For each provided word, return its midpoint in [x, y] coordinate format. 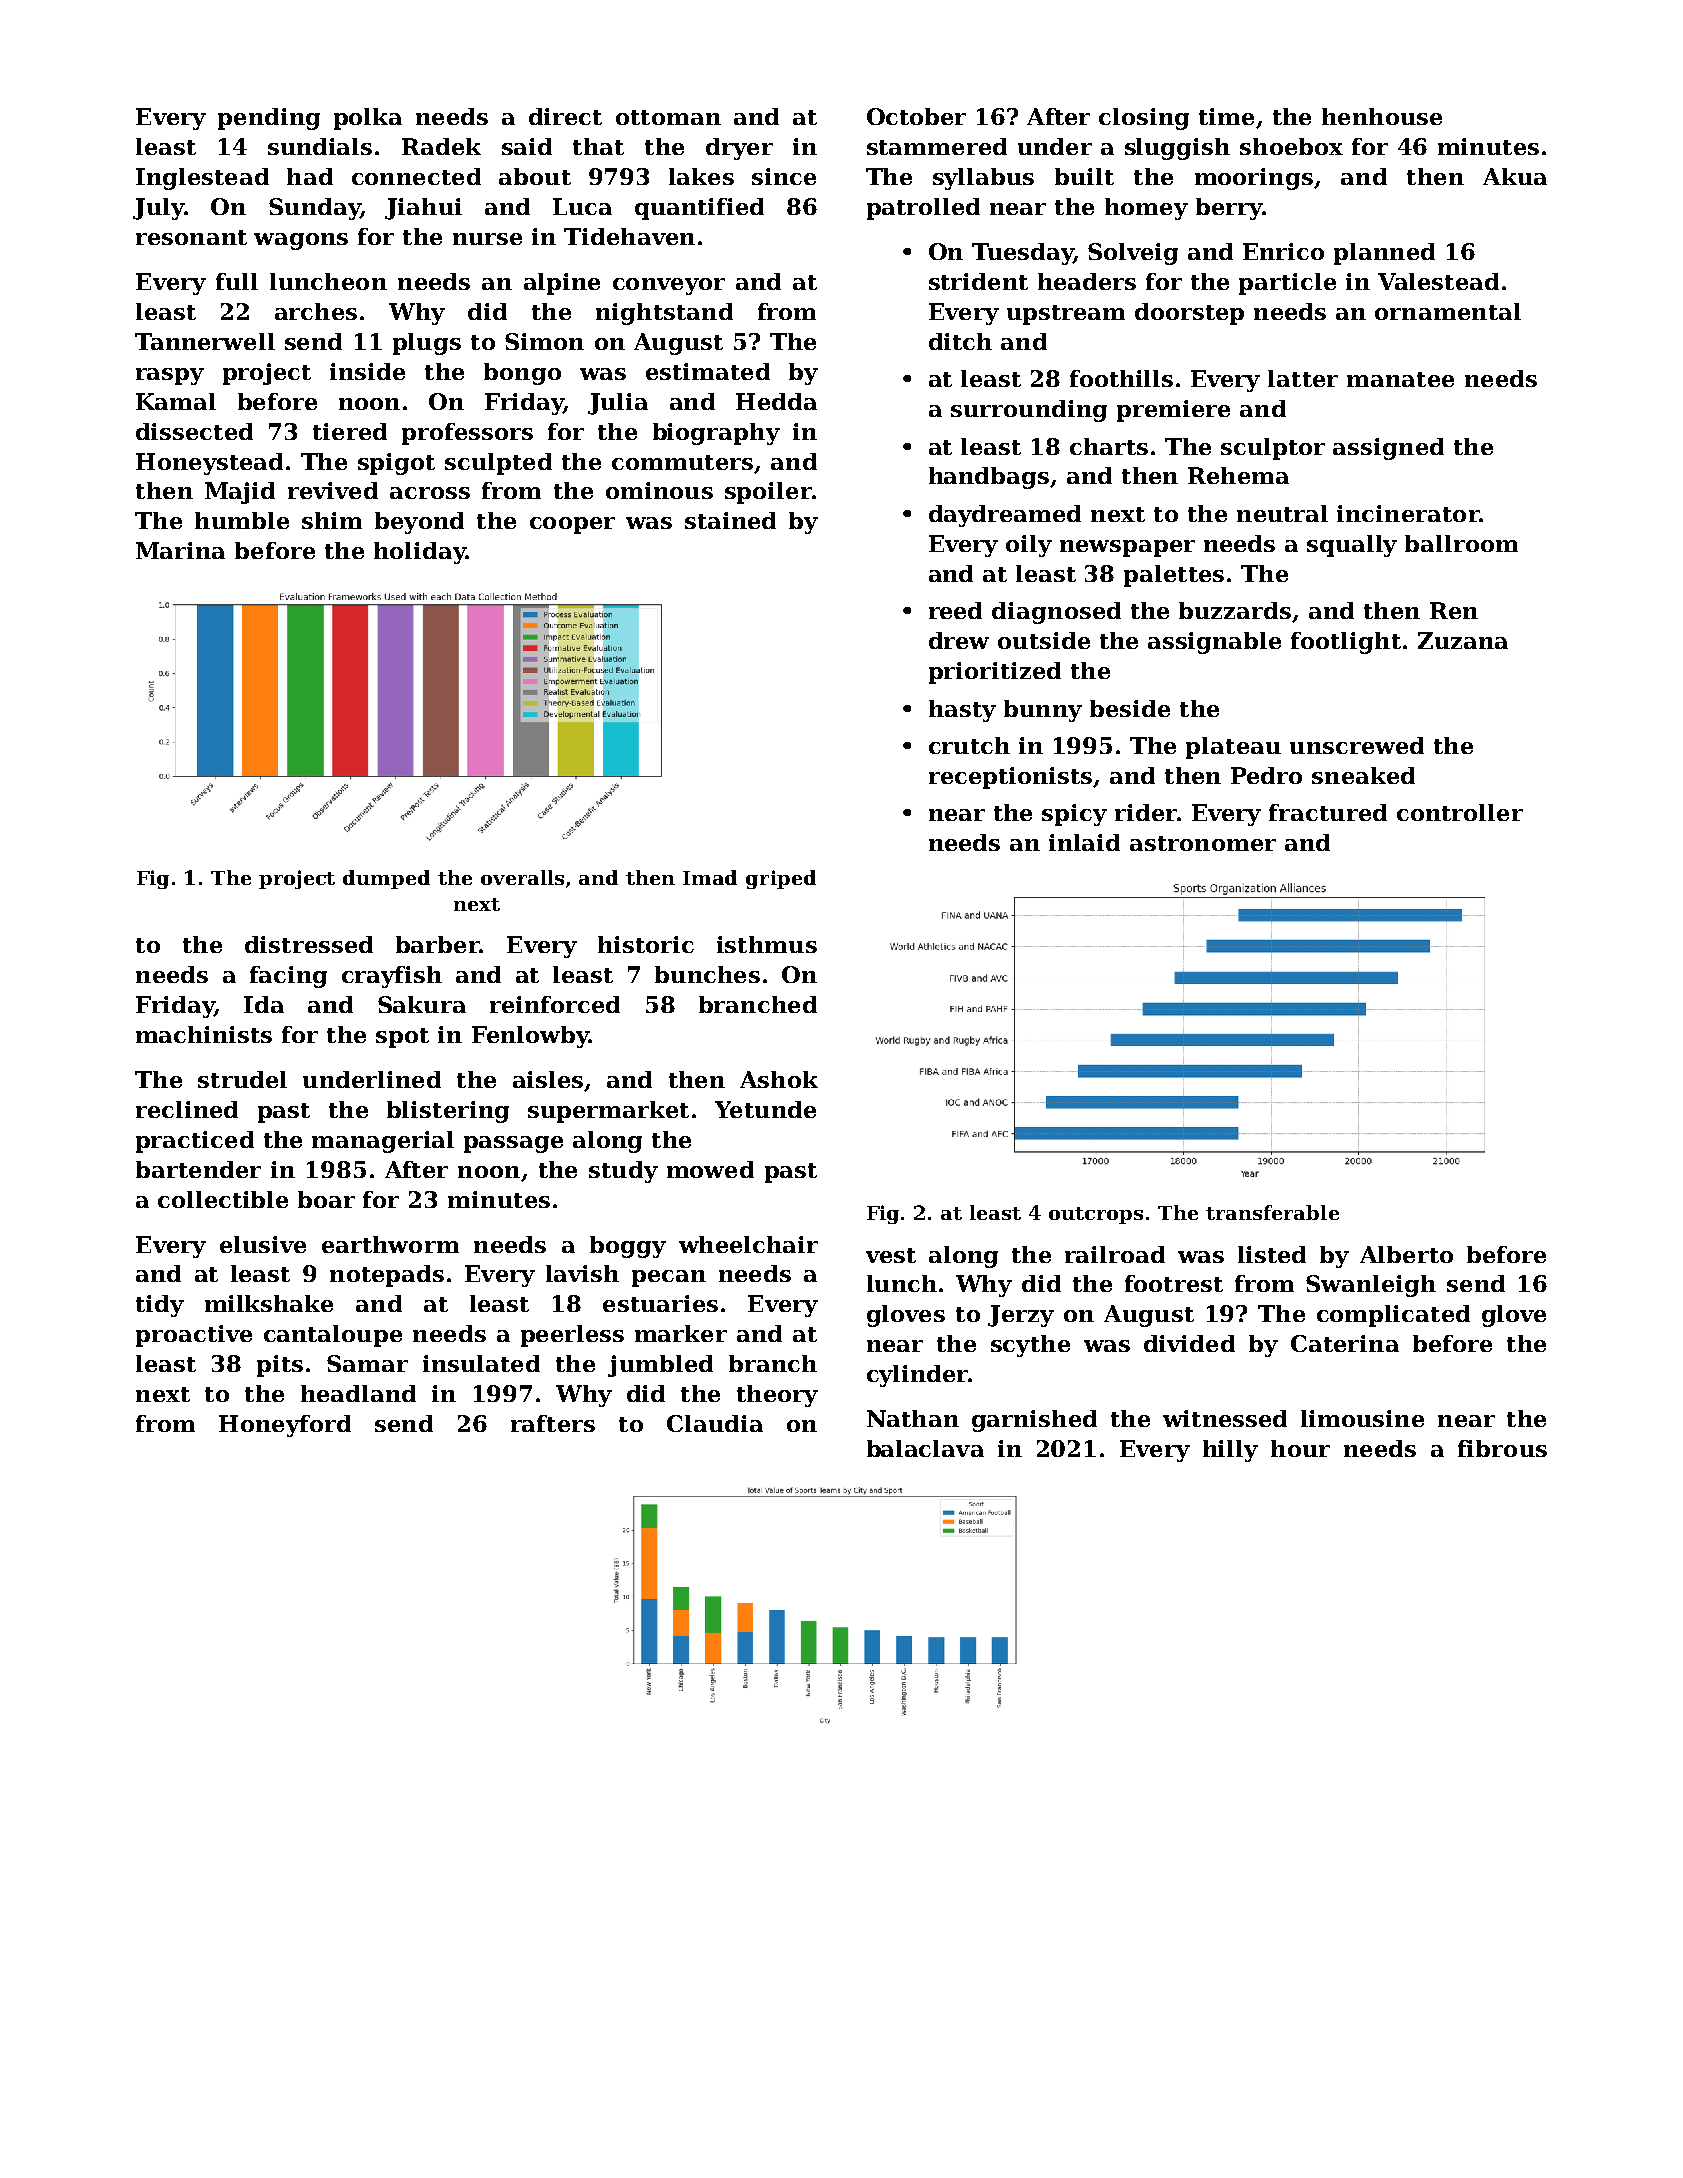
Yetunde [765, 1109]
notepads [387, 1276]
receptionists [1010, 778]
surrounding [1029, 411]
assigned [1388, 449]
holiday [420, 553]
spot [402, 1038]
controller [1460, 812]
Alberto [1406, 1254]
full [237, 281]
